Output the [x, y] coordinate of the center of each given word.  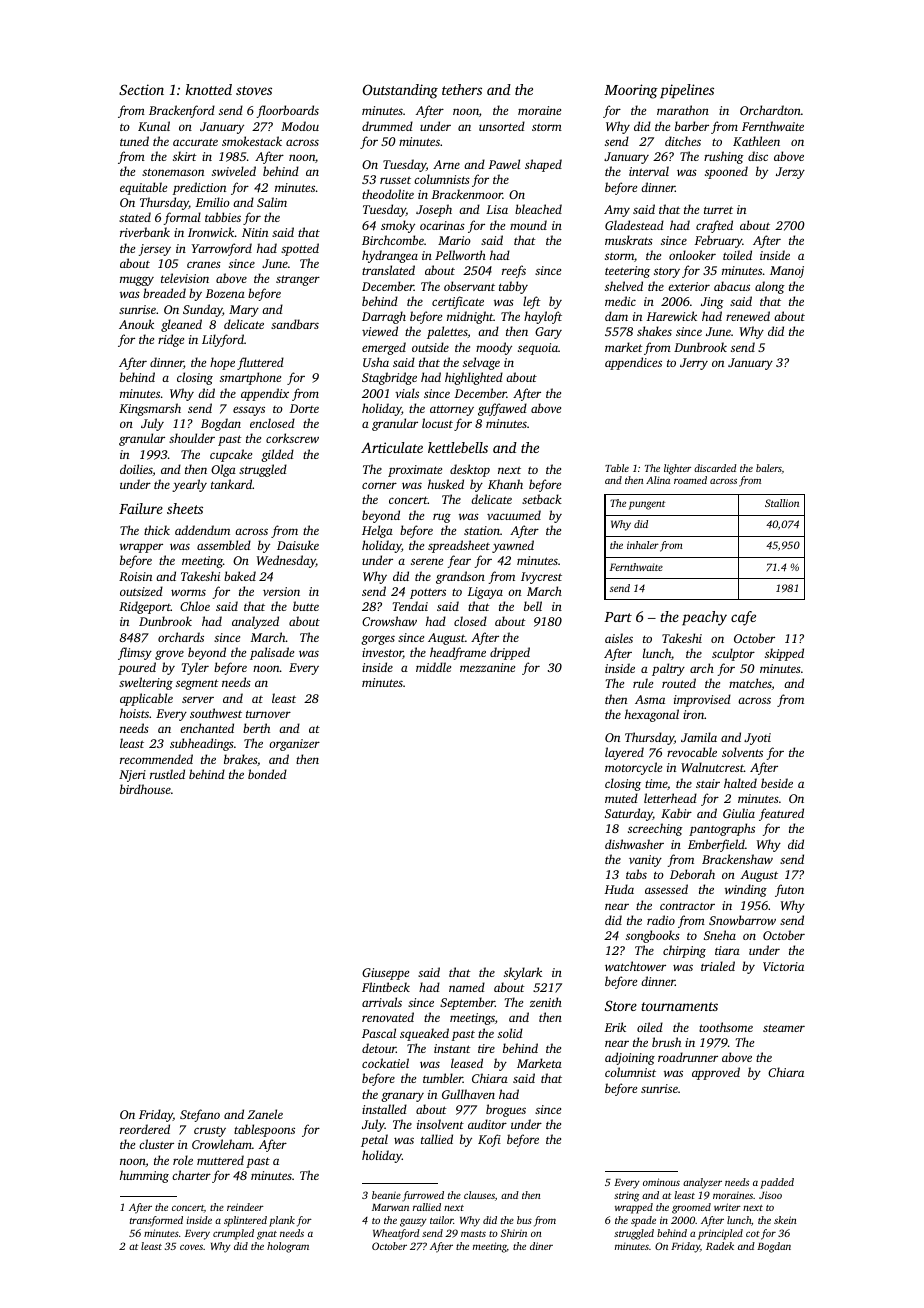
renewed [748, 316]
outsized [141, 591]
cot [753, 1234]
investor [382, 653]
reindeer [245, 1207]
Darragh [384, 317]
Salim [272, 202]
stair [708, 783]
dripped [510, 653]
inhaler [643, 545]
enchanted [207, 728]
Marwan [390, 1207]
